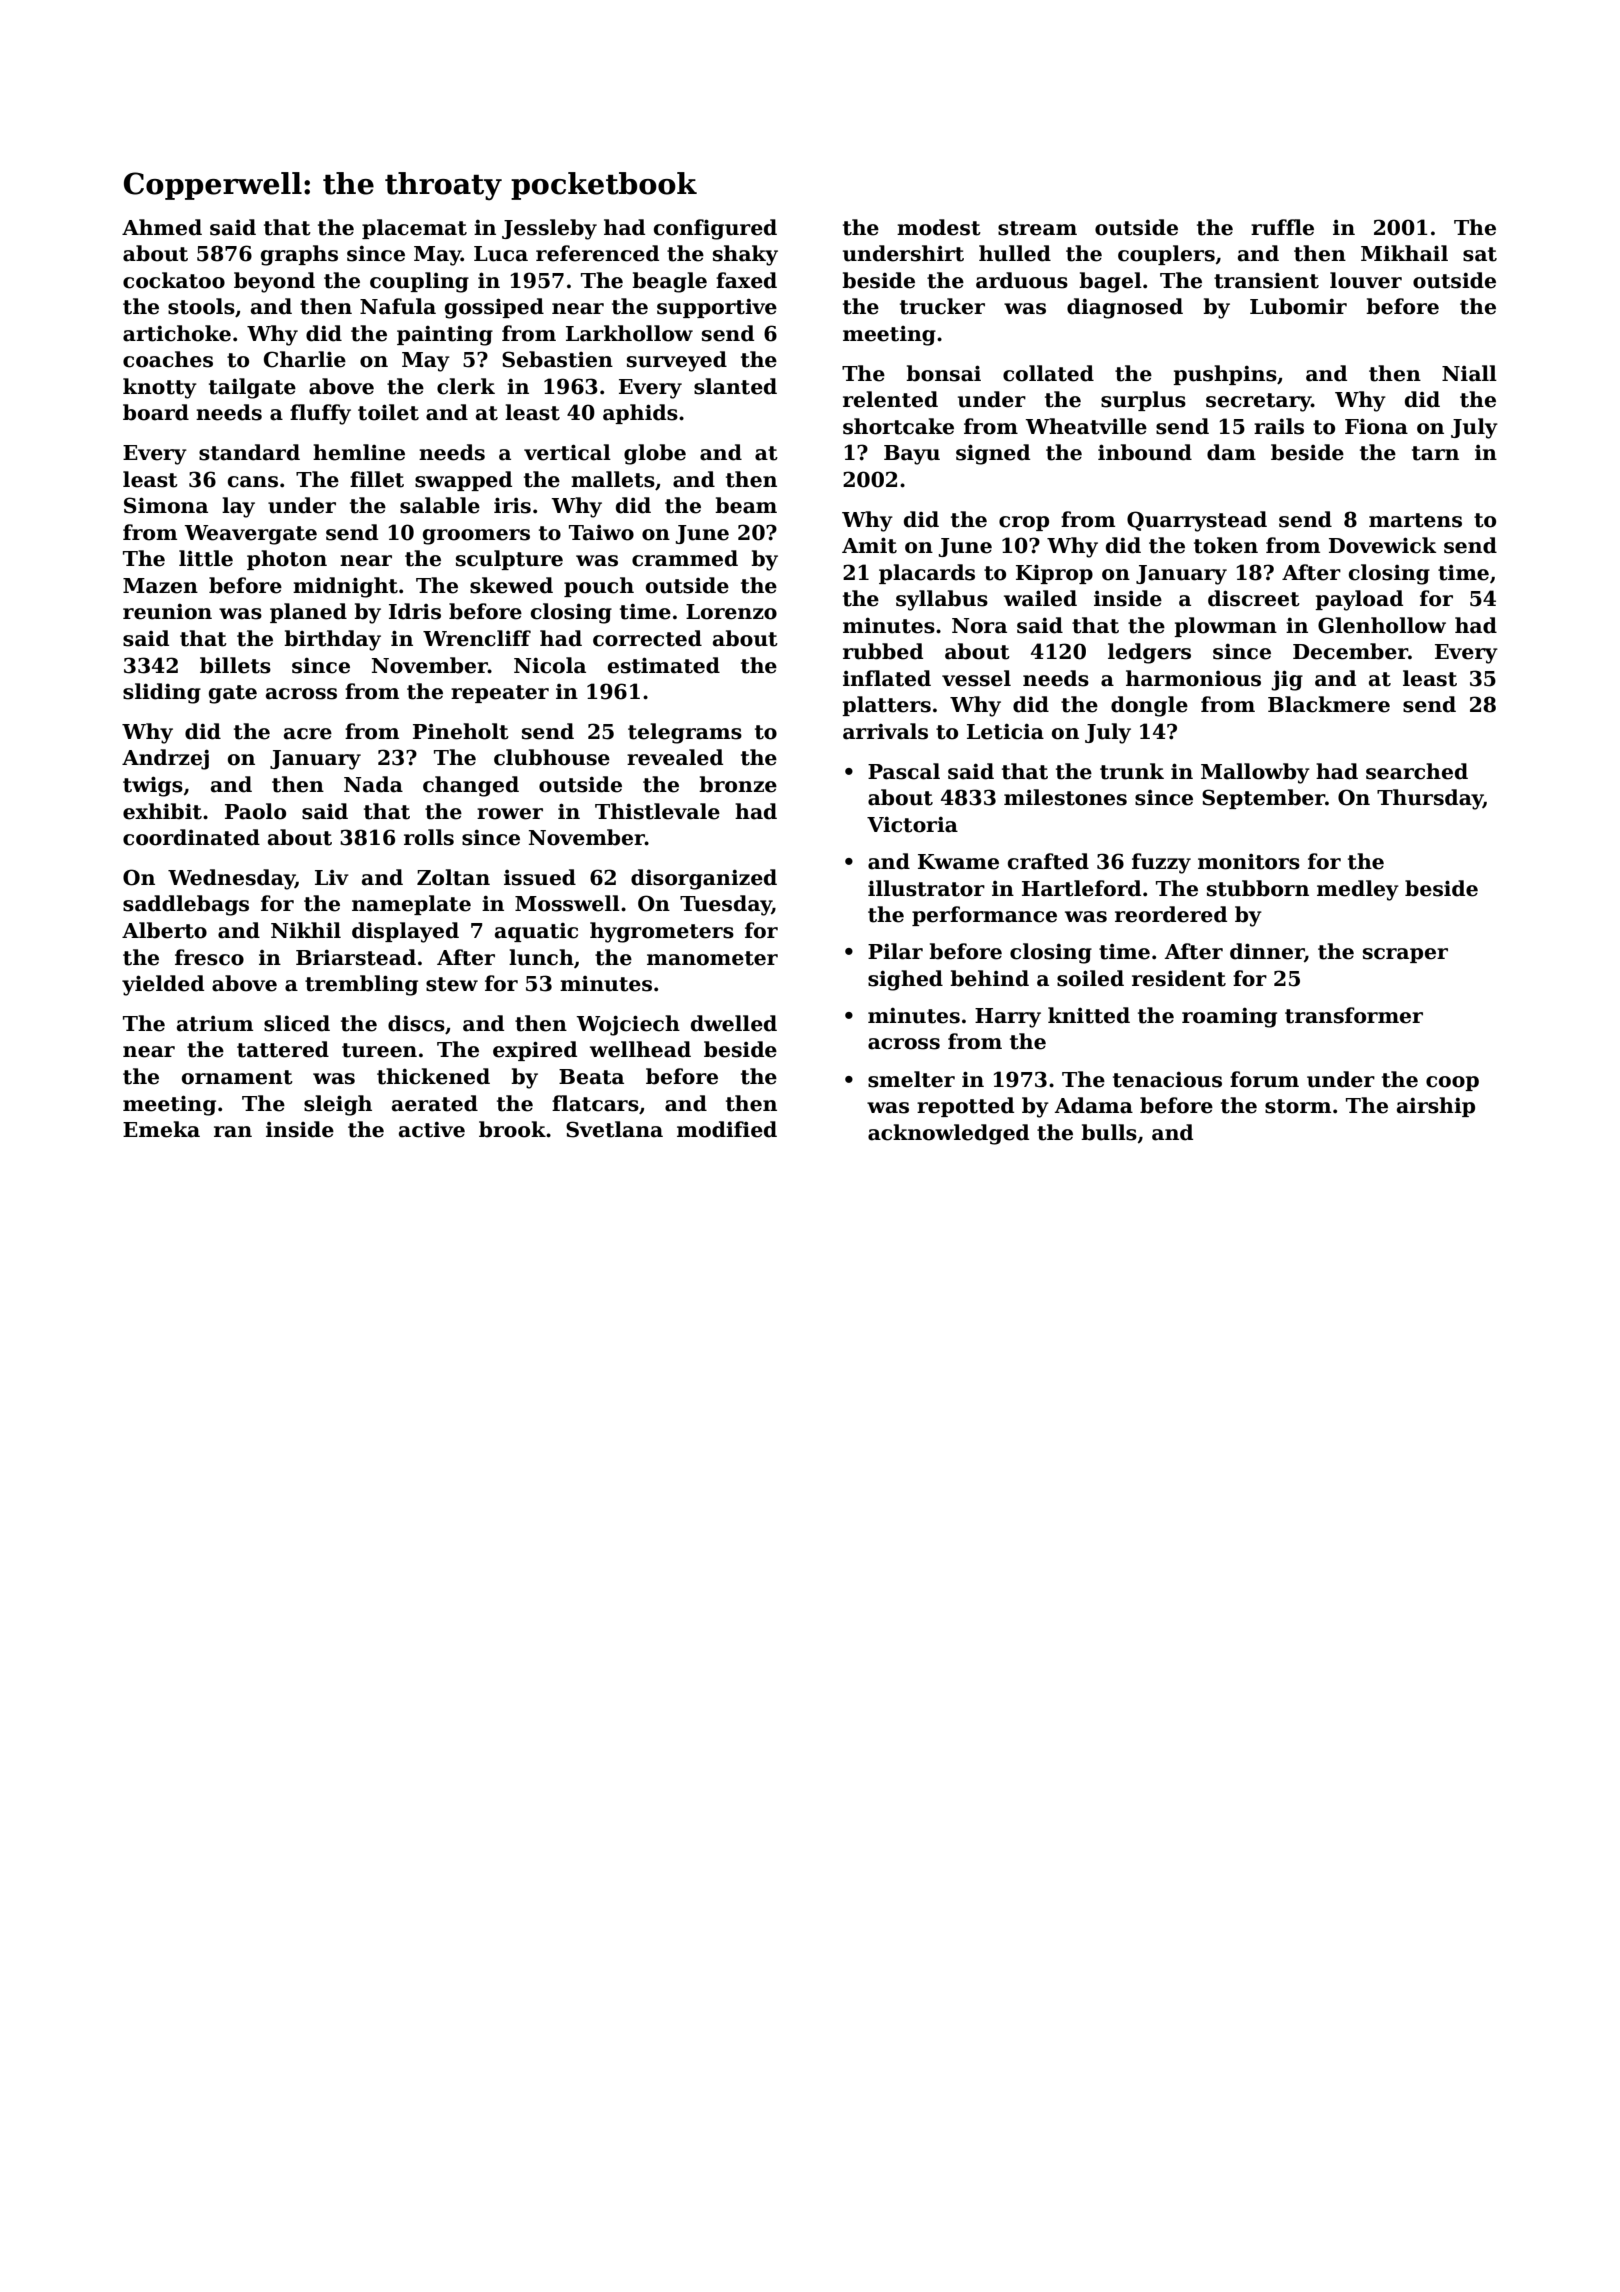 Image resolution: width=1620 pixels, height=2292 pixels. I want to click on September, so click(1263, 799).
